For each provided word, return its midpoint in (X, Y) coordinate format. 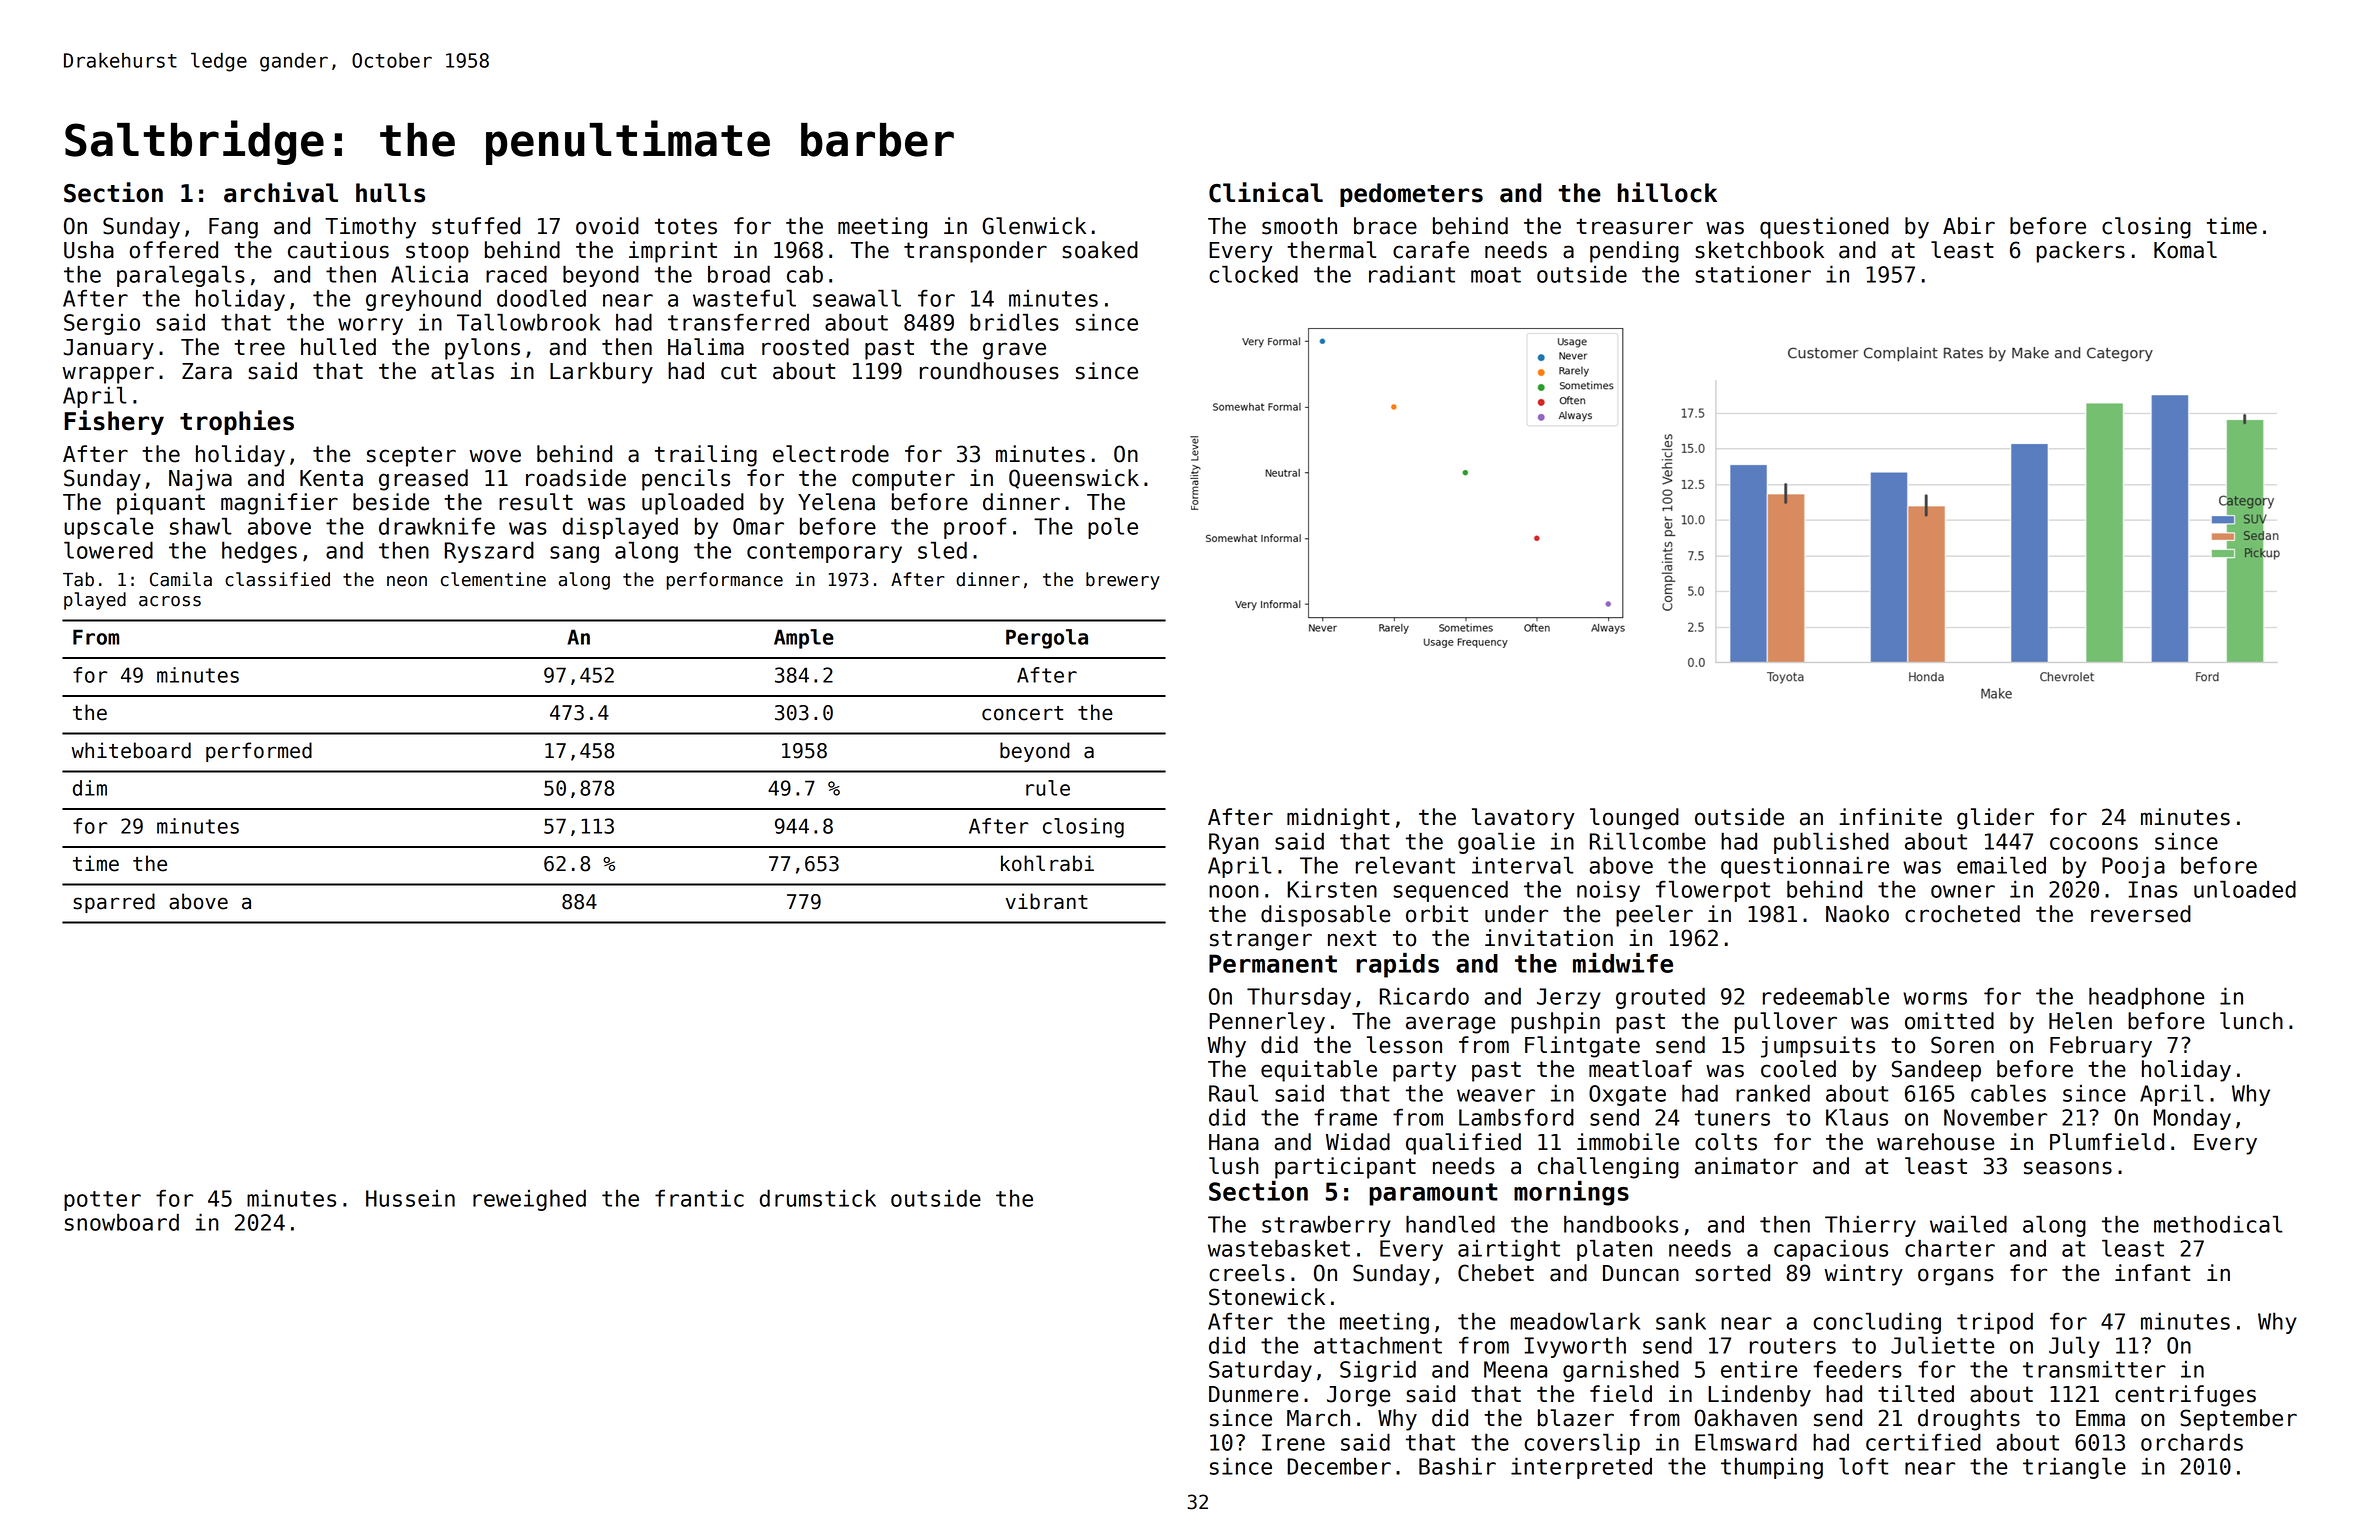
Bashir (1457, 1466)
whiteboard (131, 750)
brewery (1123, 581)
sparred (114, 903)
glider (1995, 819)
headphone (2146, 998)
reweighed (529, 1200)
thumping (1772, 1468)
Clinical (1266, 192)
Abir (1969, 226)
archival (281, 192)
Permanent (1273, 963)
